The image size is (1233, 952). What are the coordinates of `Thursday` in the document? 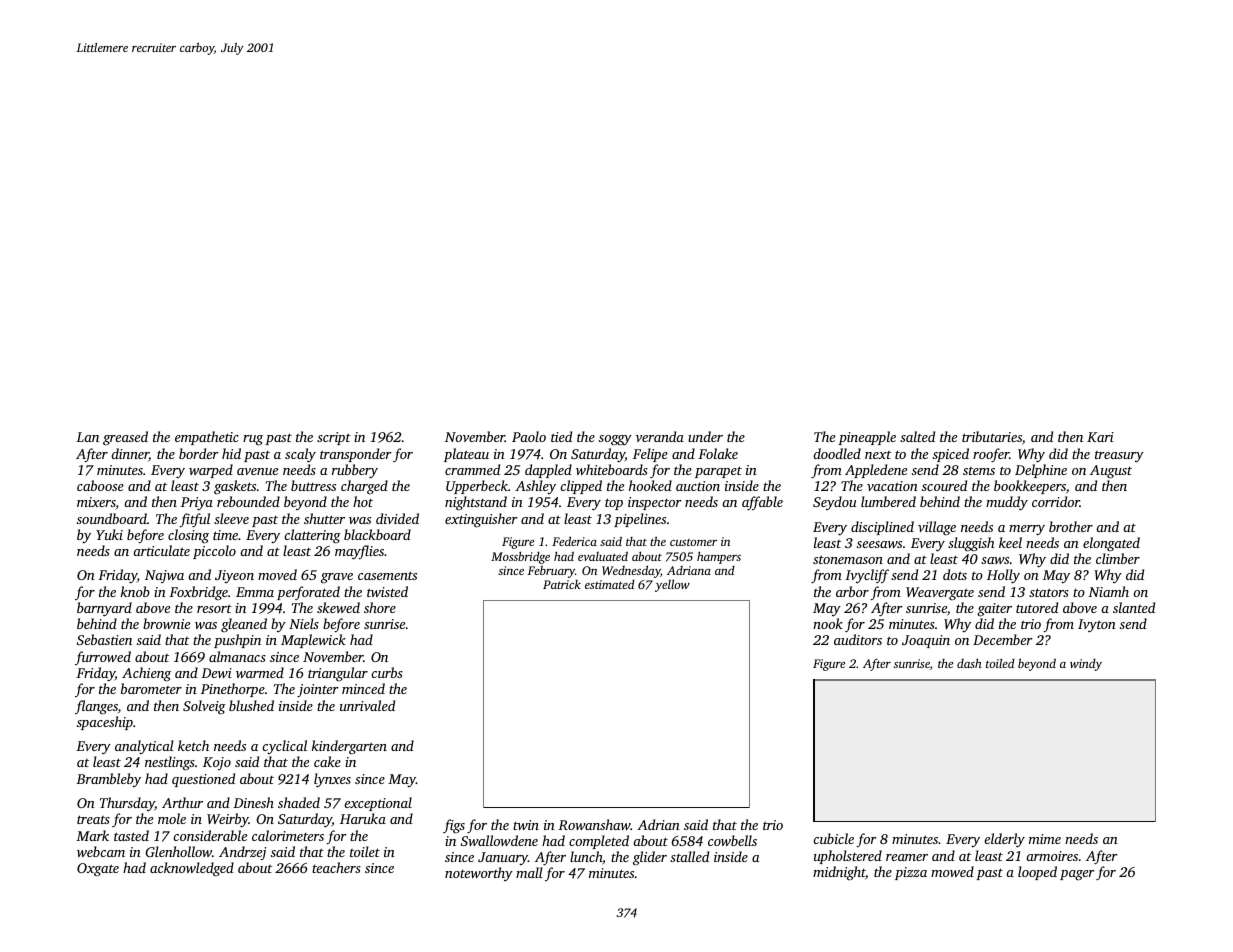 It's located at (127, 804).
